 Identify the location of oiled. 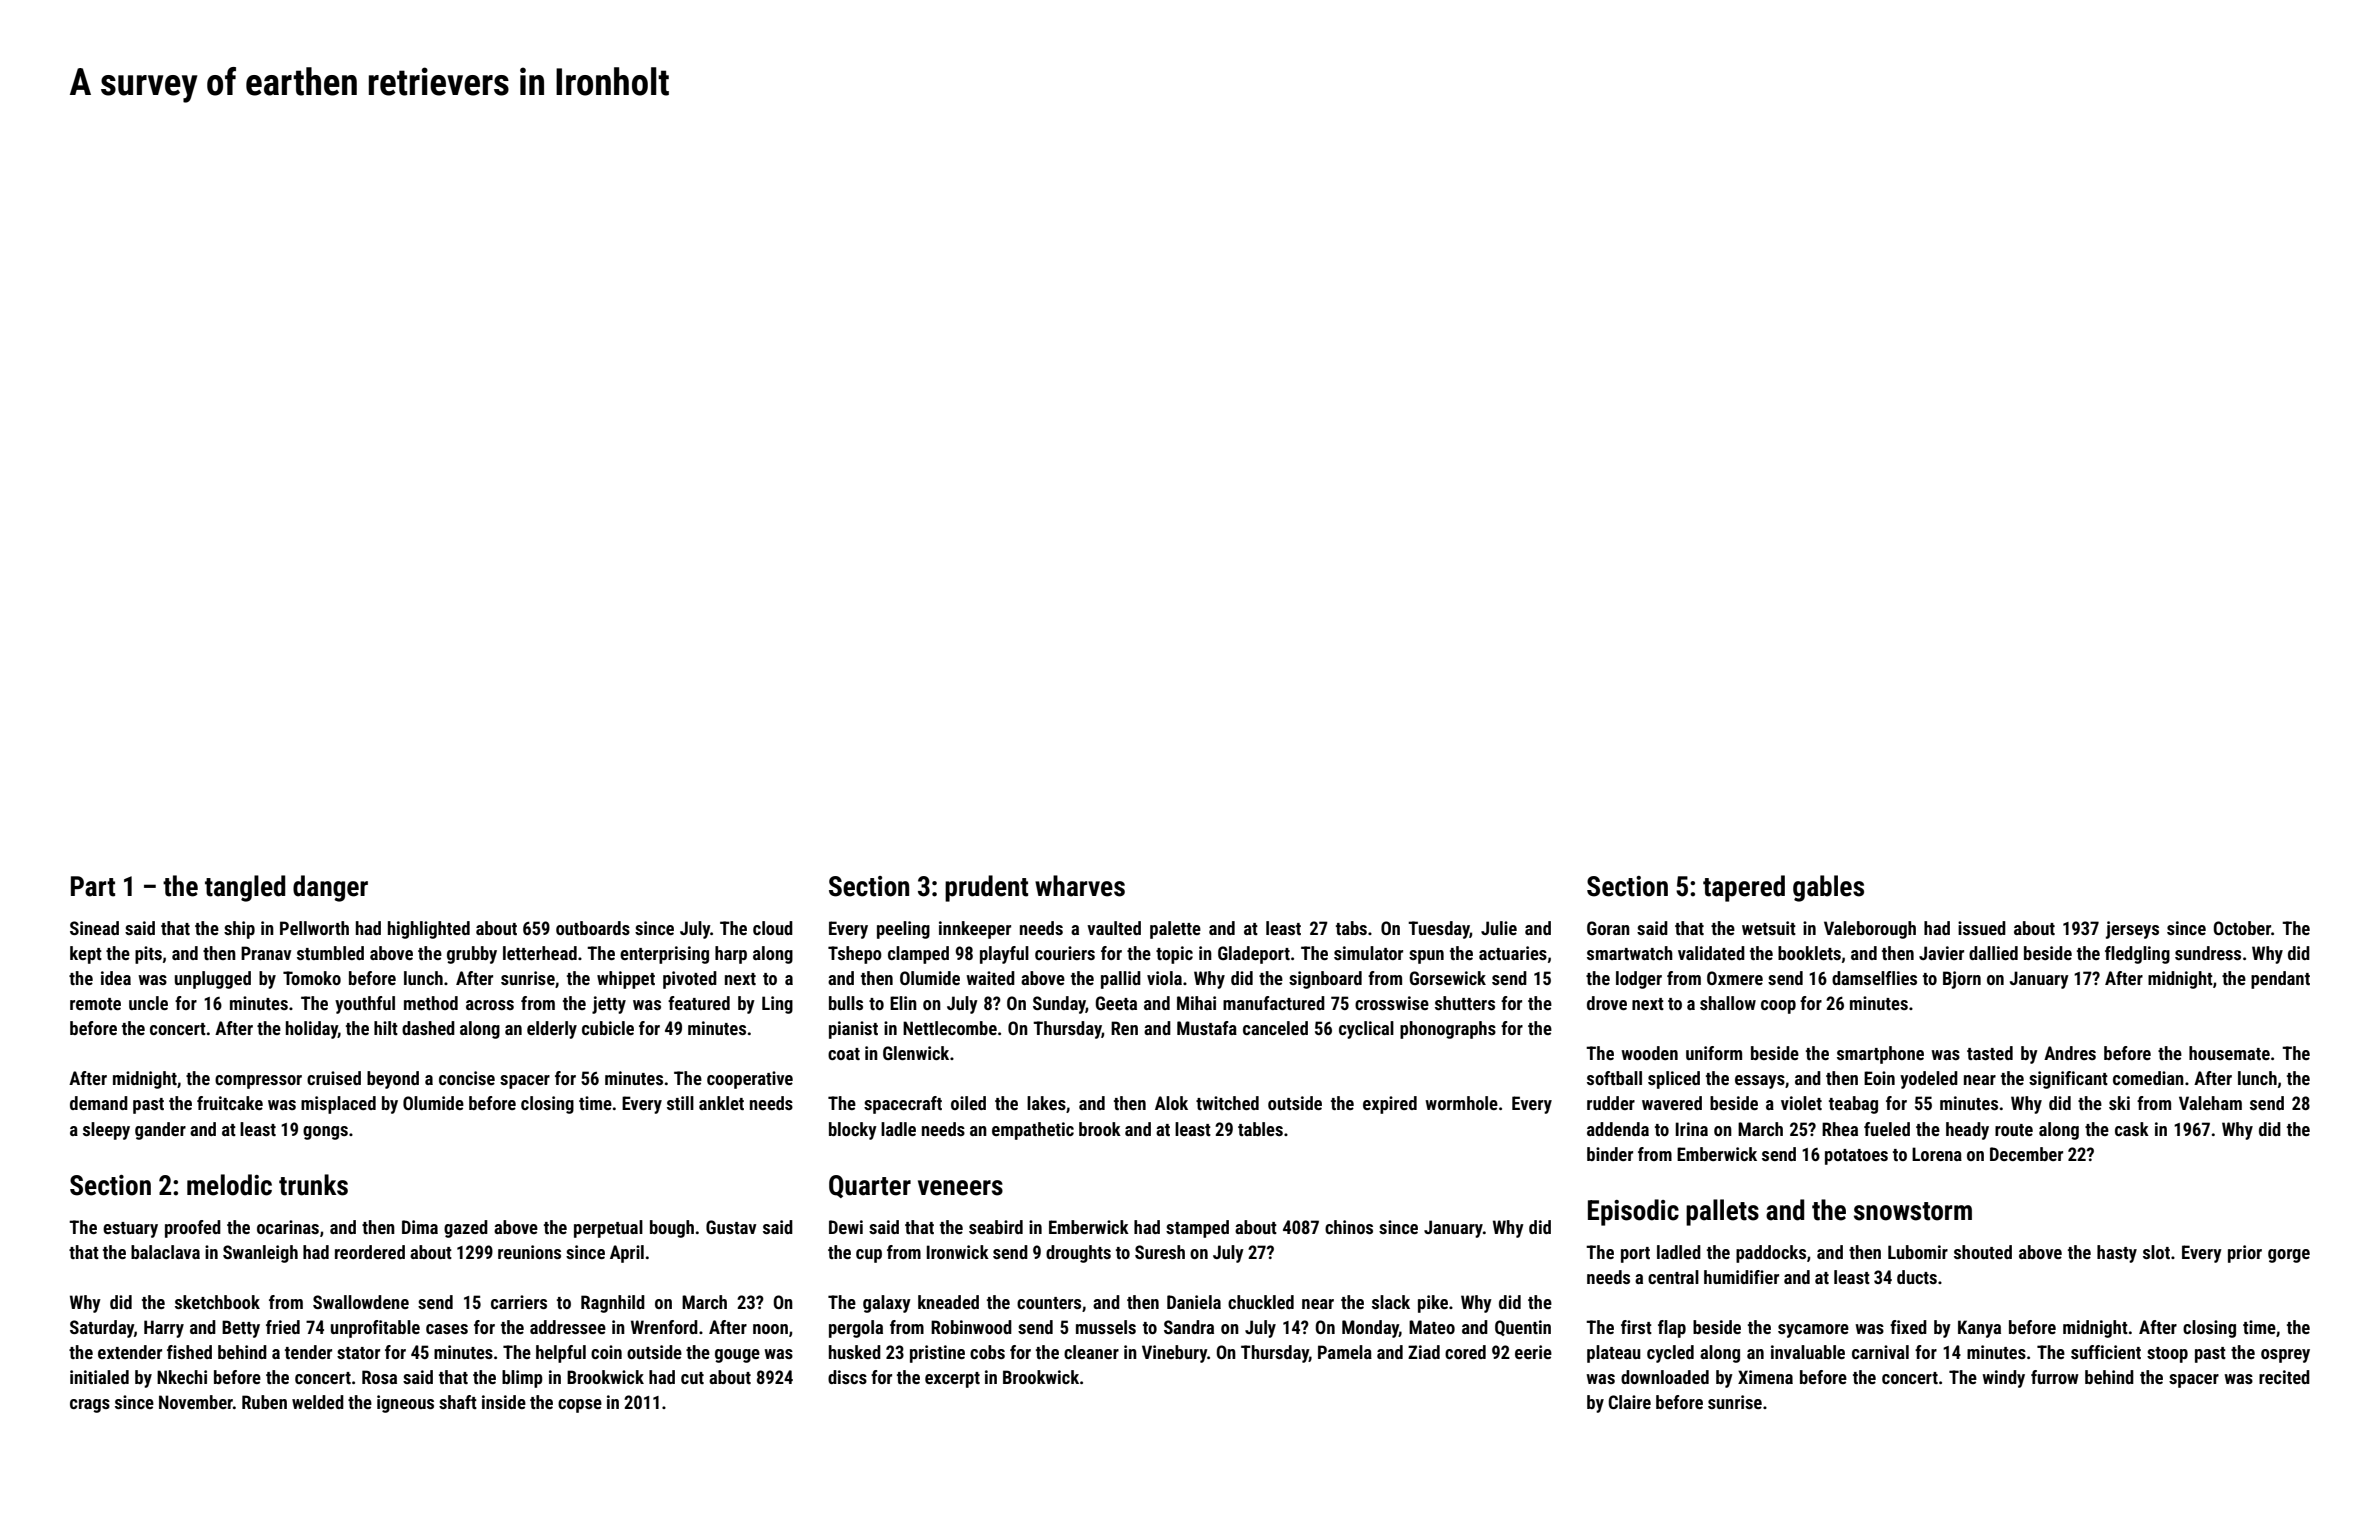
(968, 1103).
